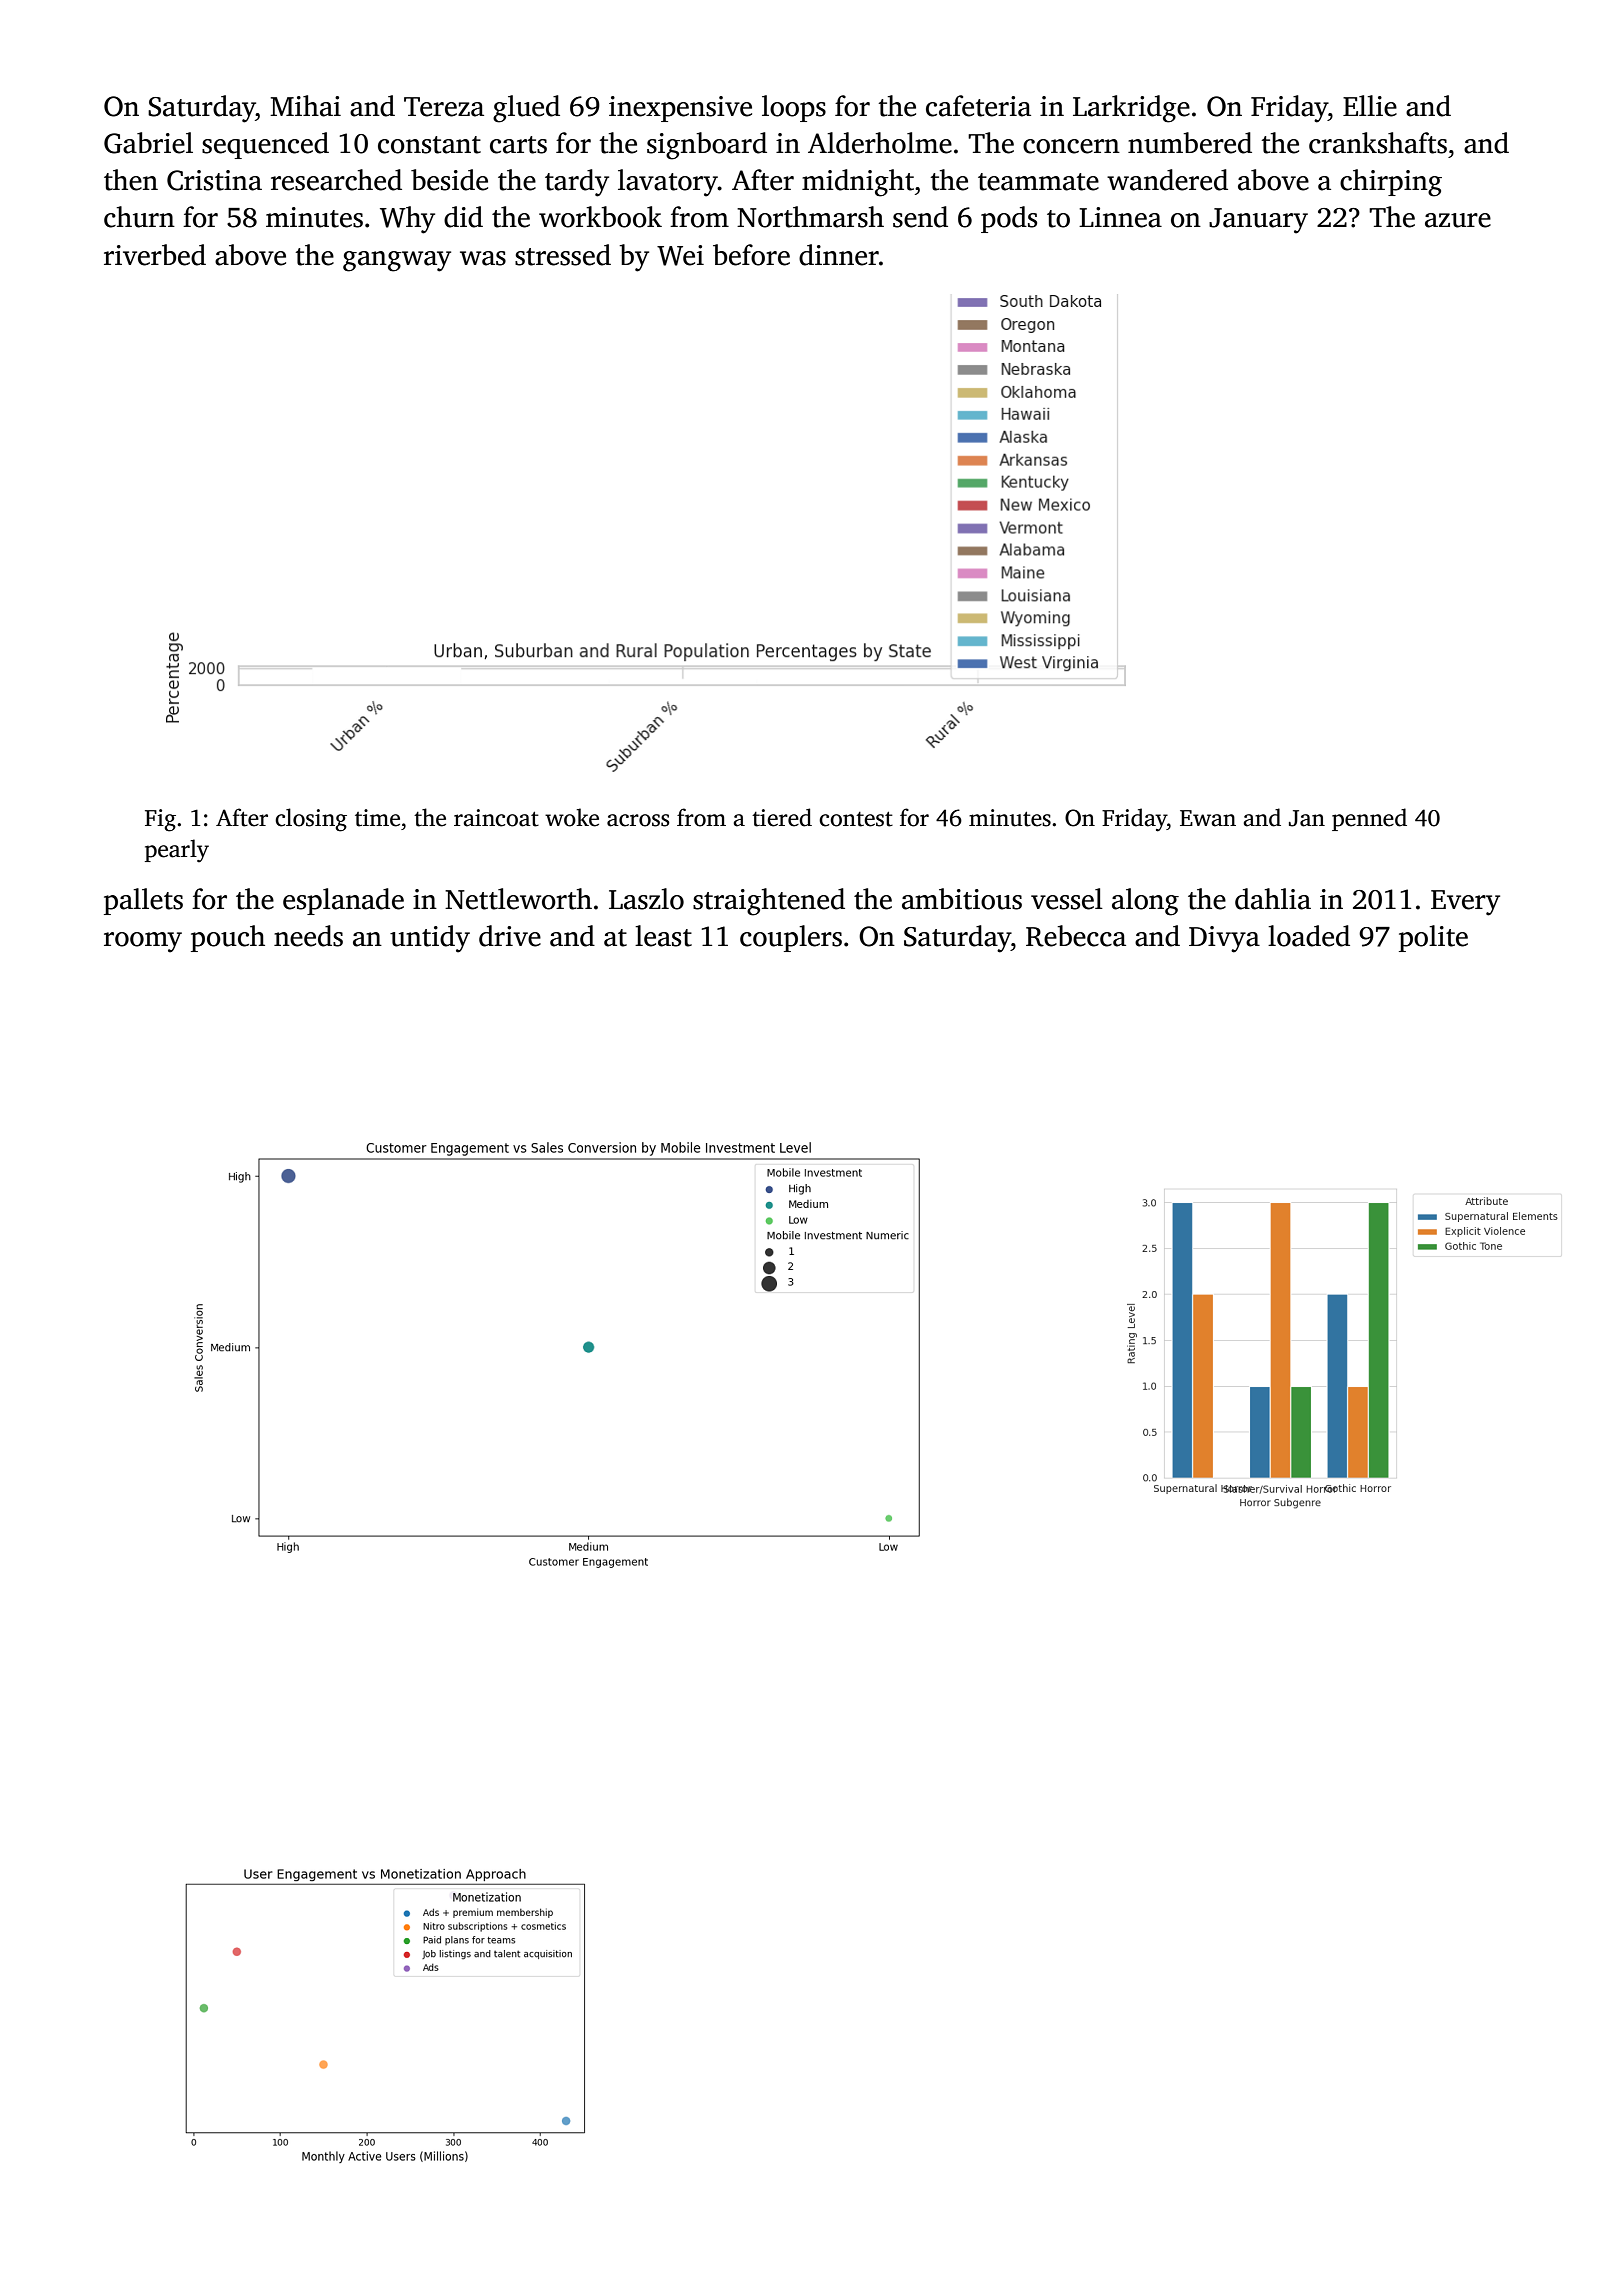  Describe the element at coordinates (377, 818) in the document. I see `time` at that location.
